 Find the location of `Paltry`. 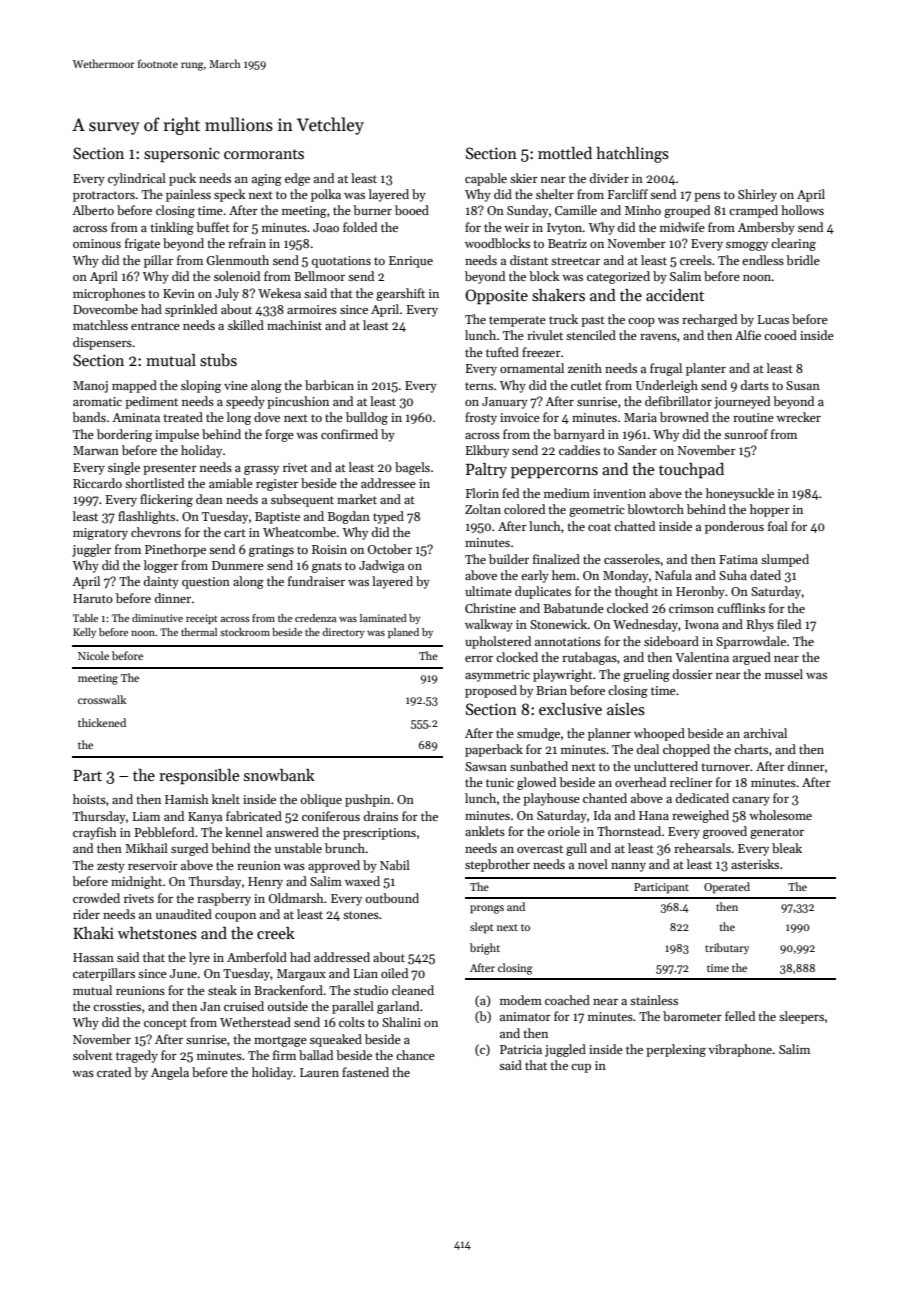

Paltry is located at coordinates (486, 471).
